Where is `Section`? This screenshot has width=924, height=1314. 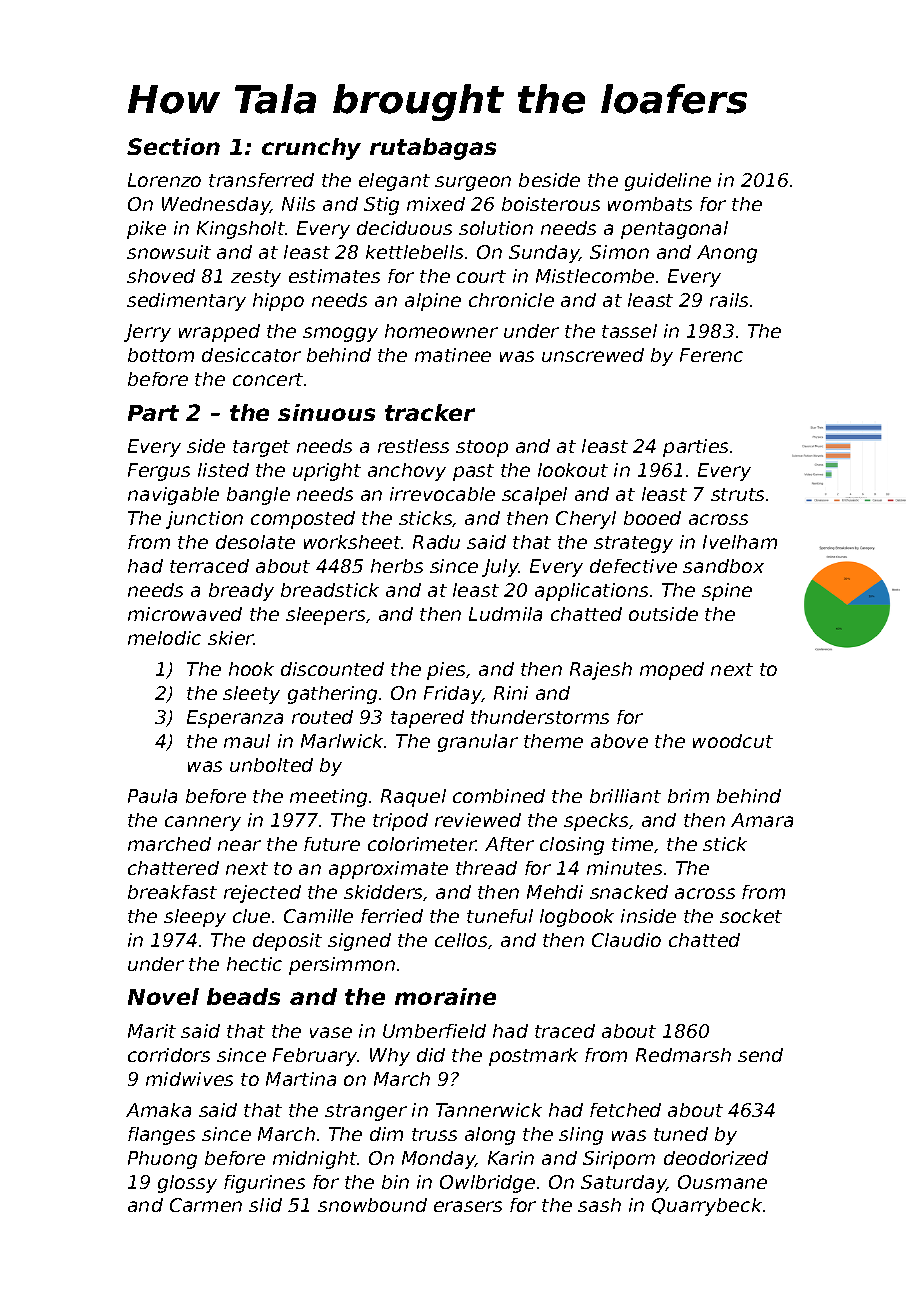 Section is located at coordinates (173, 146).
